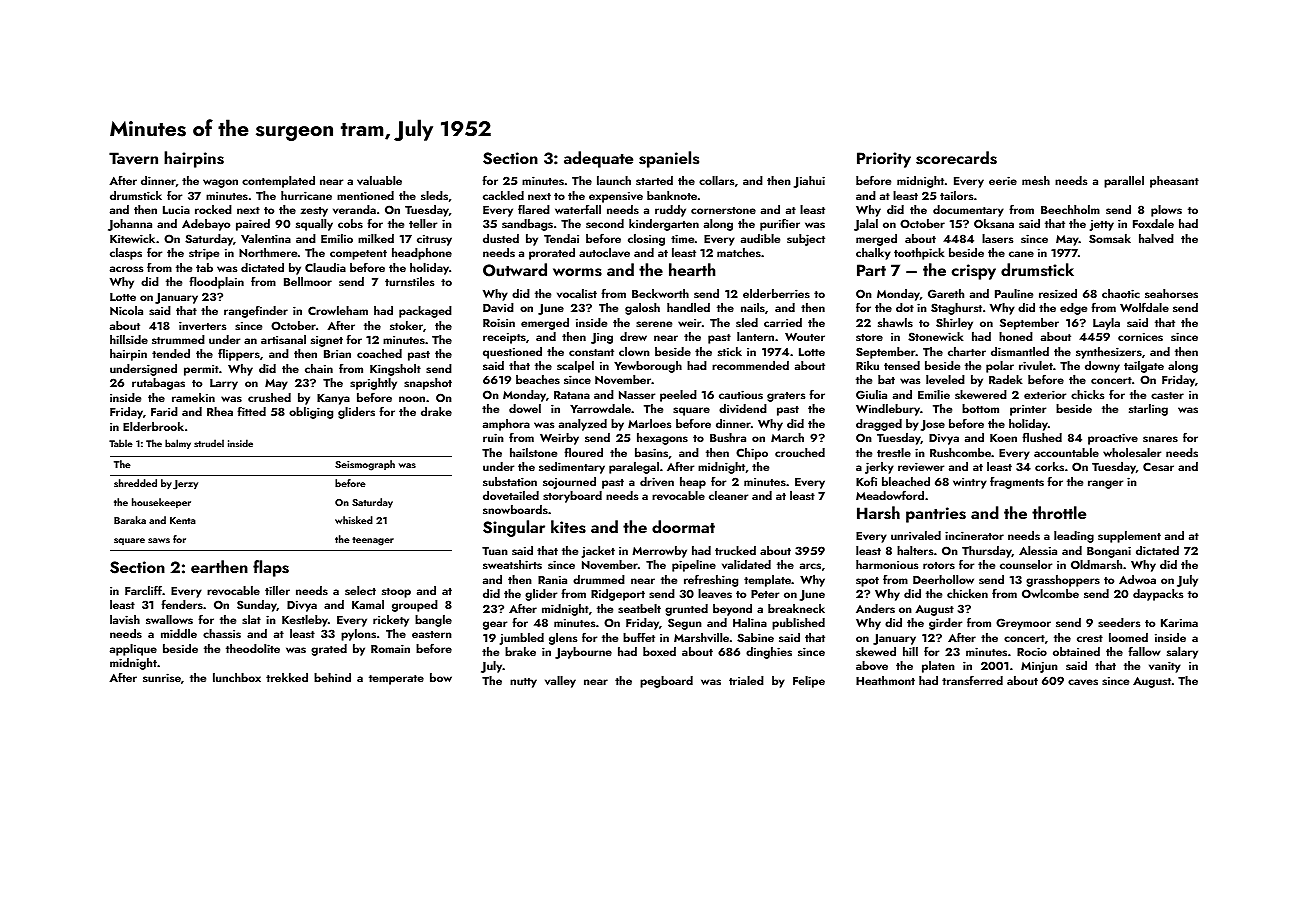 Image resolution: width=1308 pixels, height=924 pixels. I want to click on halters, so click(915, 550).
